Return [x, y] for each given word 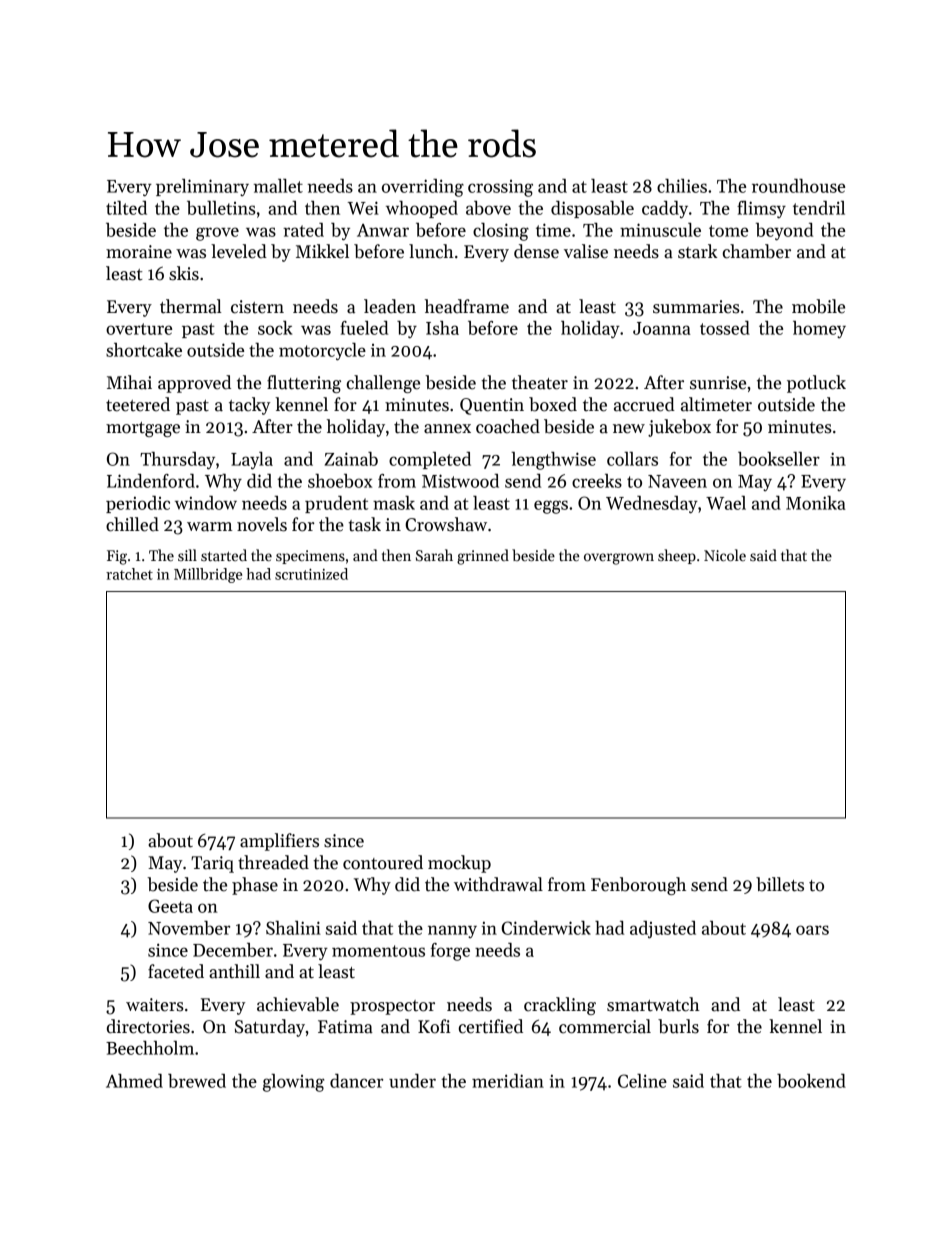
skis [184, 273]
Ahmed [134, 1081]
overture [139, 329]
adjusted [663, 930]
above [488, 208]
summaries [696, 307]
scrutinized [311, 574]
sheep [677, 556]
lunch [431, 251]
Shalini [293, 928]
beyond [784, 232]
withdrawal [498, 884]
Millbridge [208, 575]
